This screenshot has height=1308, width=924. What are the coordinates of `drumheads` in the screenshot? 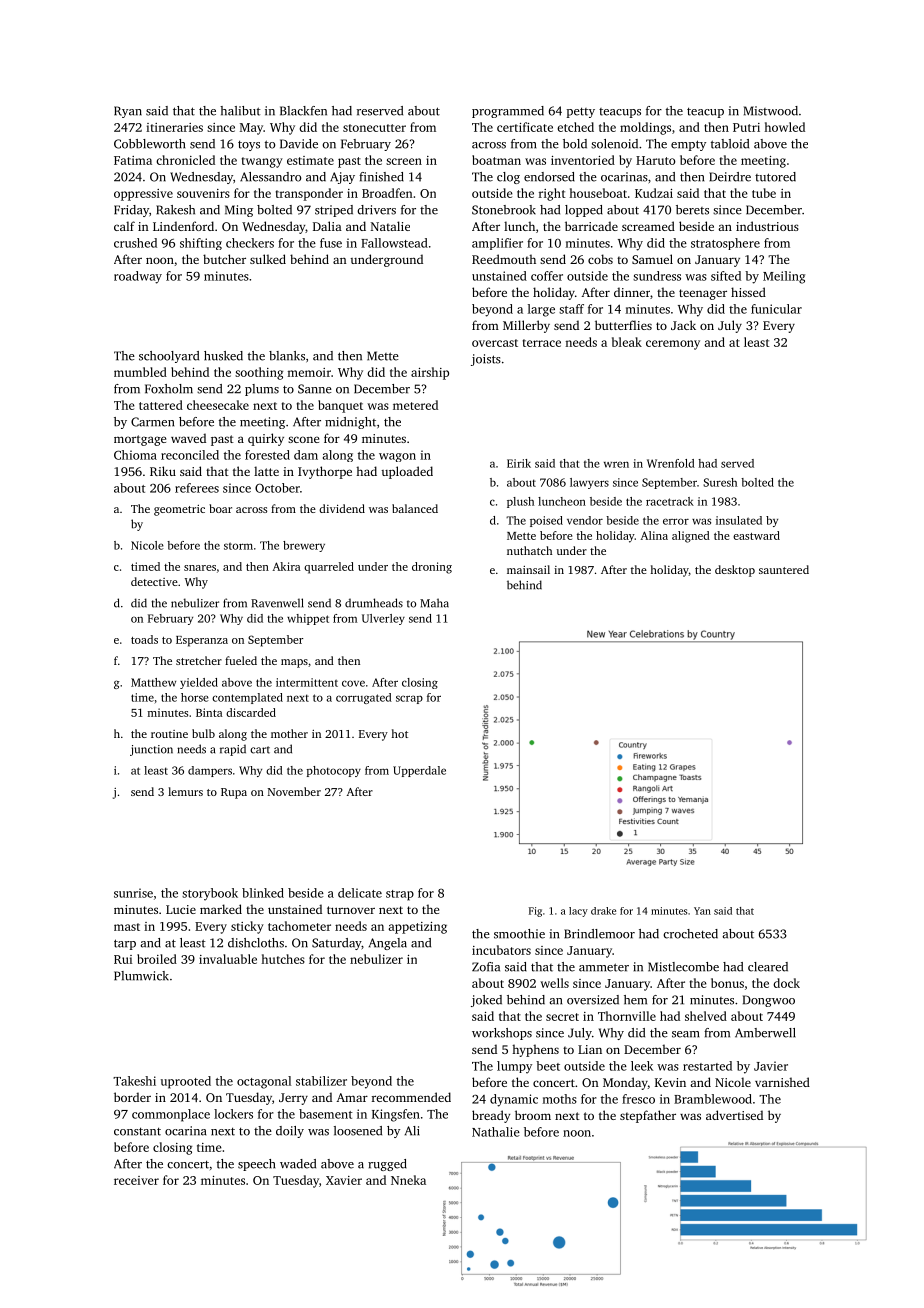 It's located at (374, 603).
